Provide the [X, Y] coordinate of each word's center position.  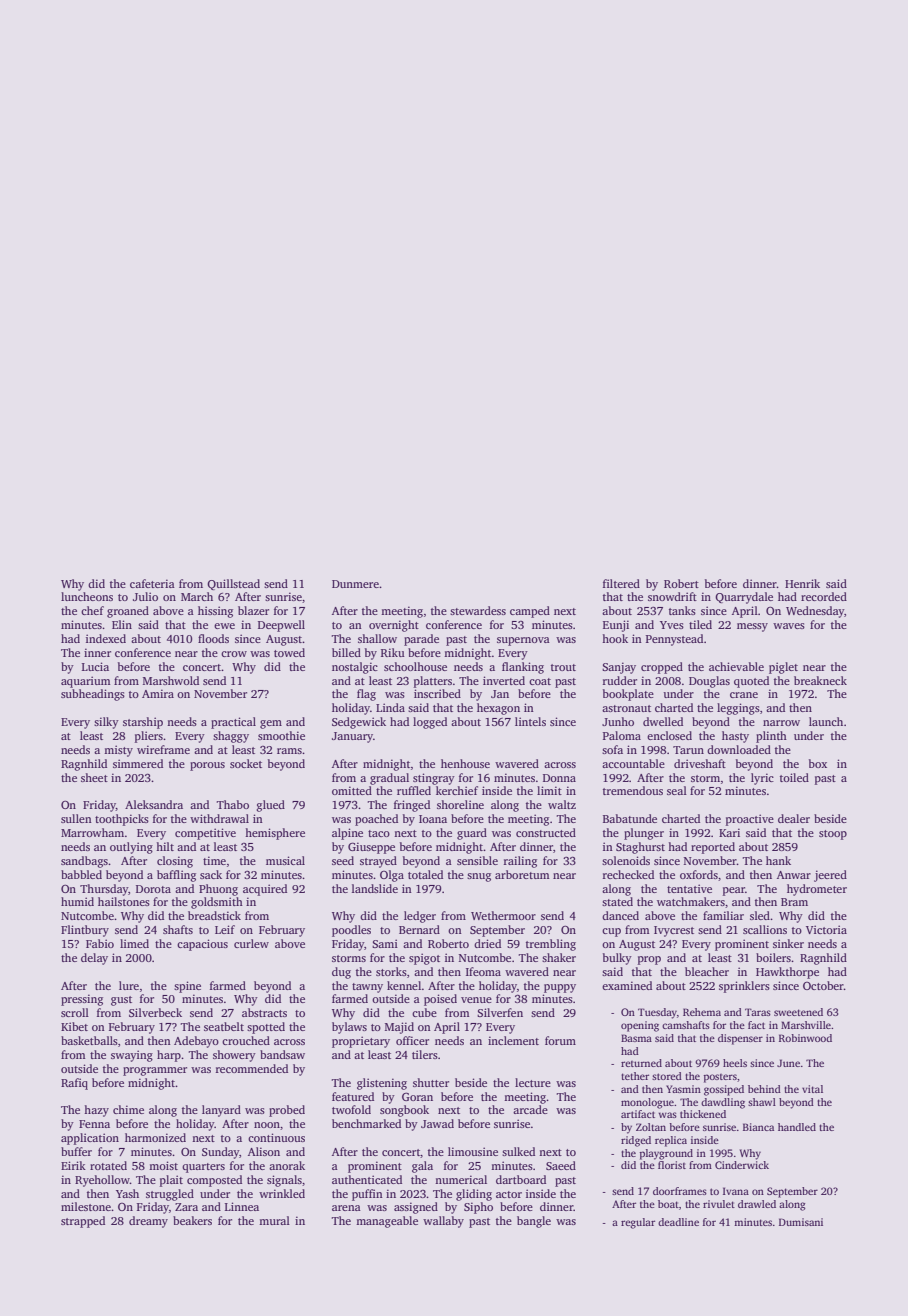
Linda [390, 707]
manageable [387, 1222]
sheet [94, 777]
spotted [266, 1028]
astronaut [626, 708]
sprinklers [744, 987]
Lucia [95, 666]
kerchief [457, 790]
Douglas [709, 682]
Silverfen [500, 1012]
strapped [83, 1222]
